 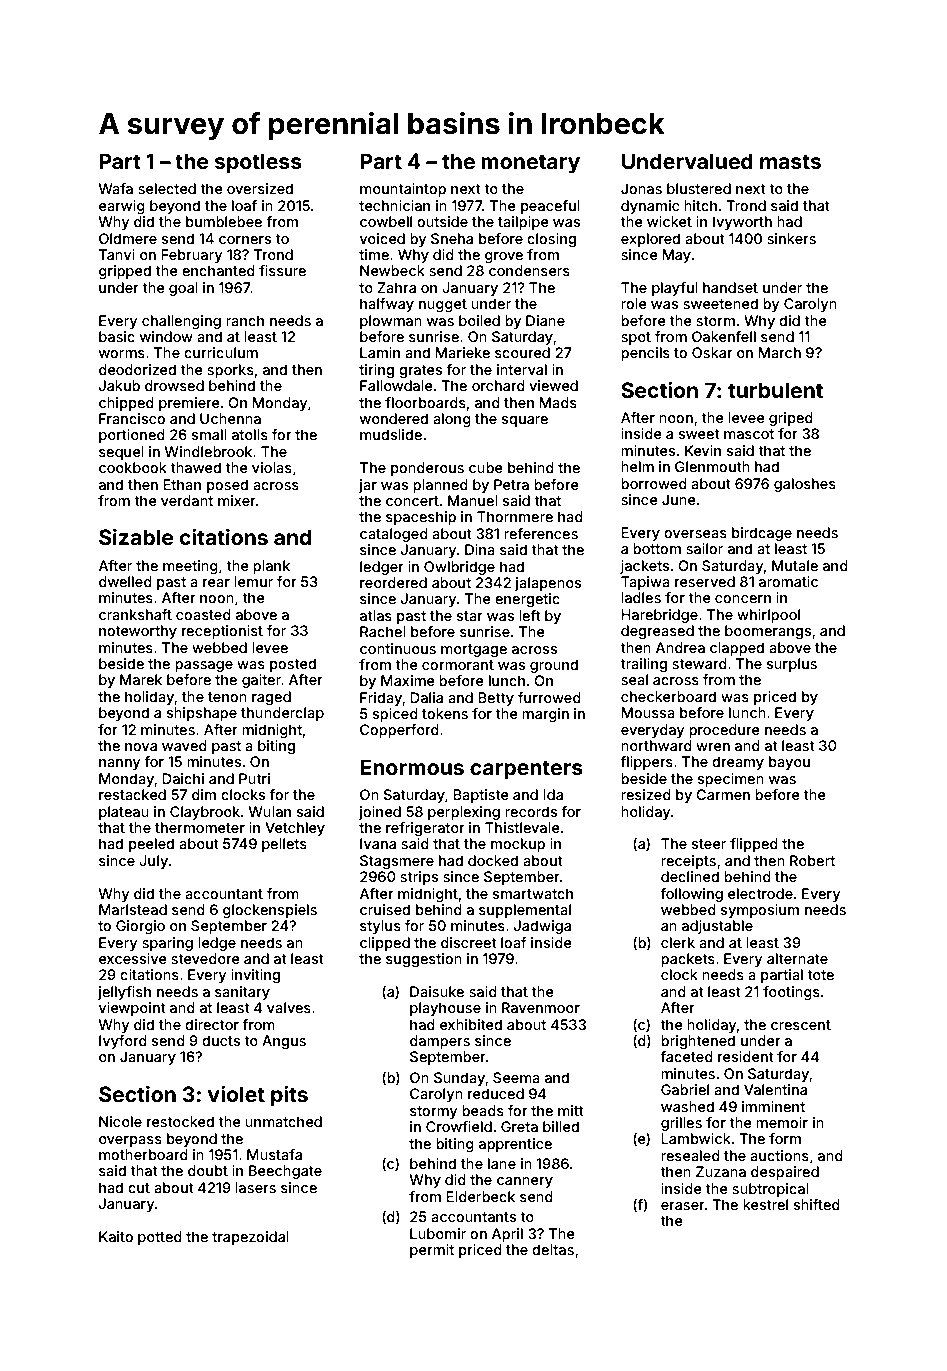 I want to click on enchanted, so click(x=218, y=270).
